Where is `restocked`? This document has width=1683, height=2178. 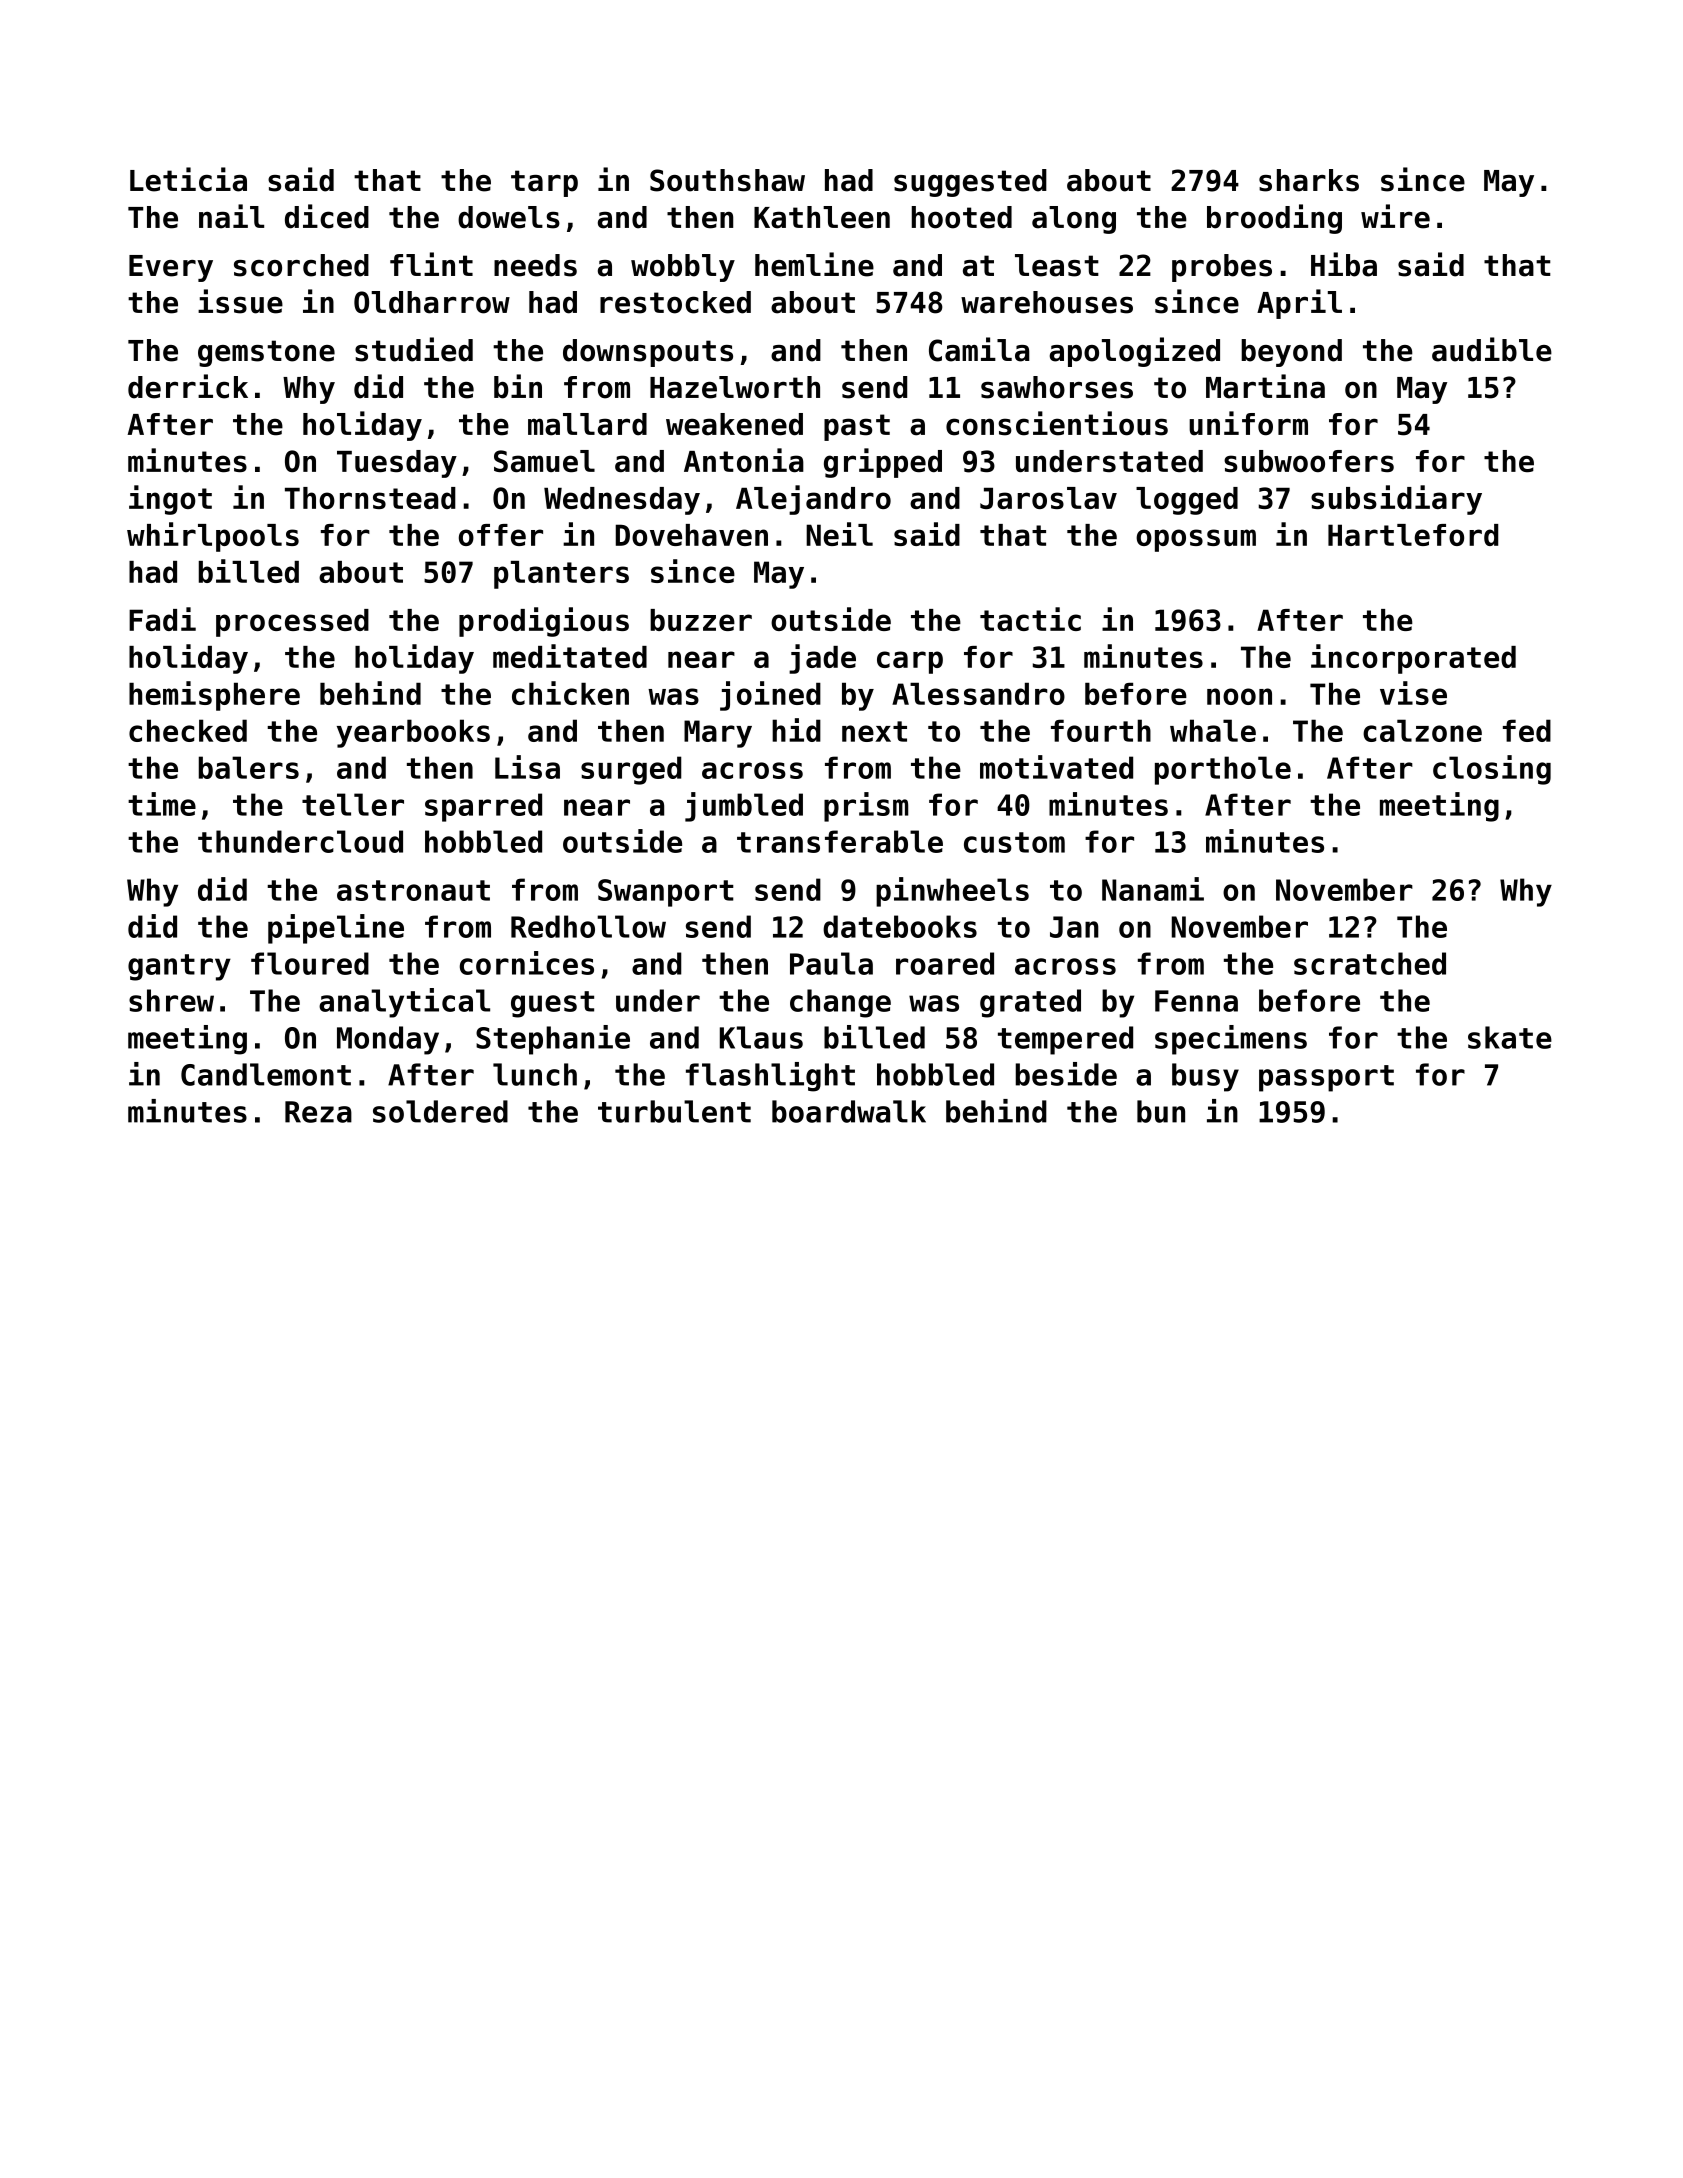 restocked is located at coordinates (675, 302).
